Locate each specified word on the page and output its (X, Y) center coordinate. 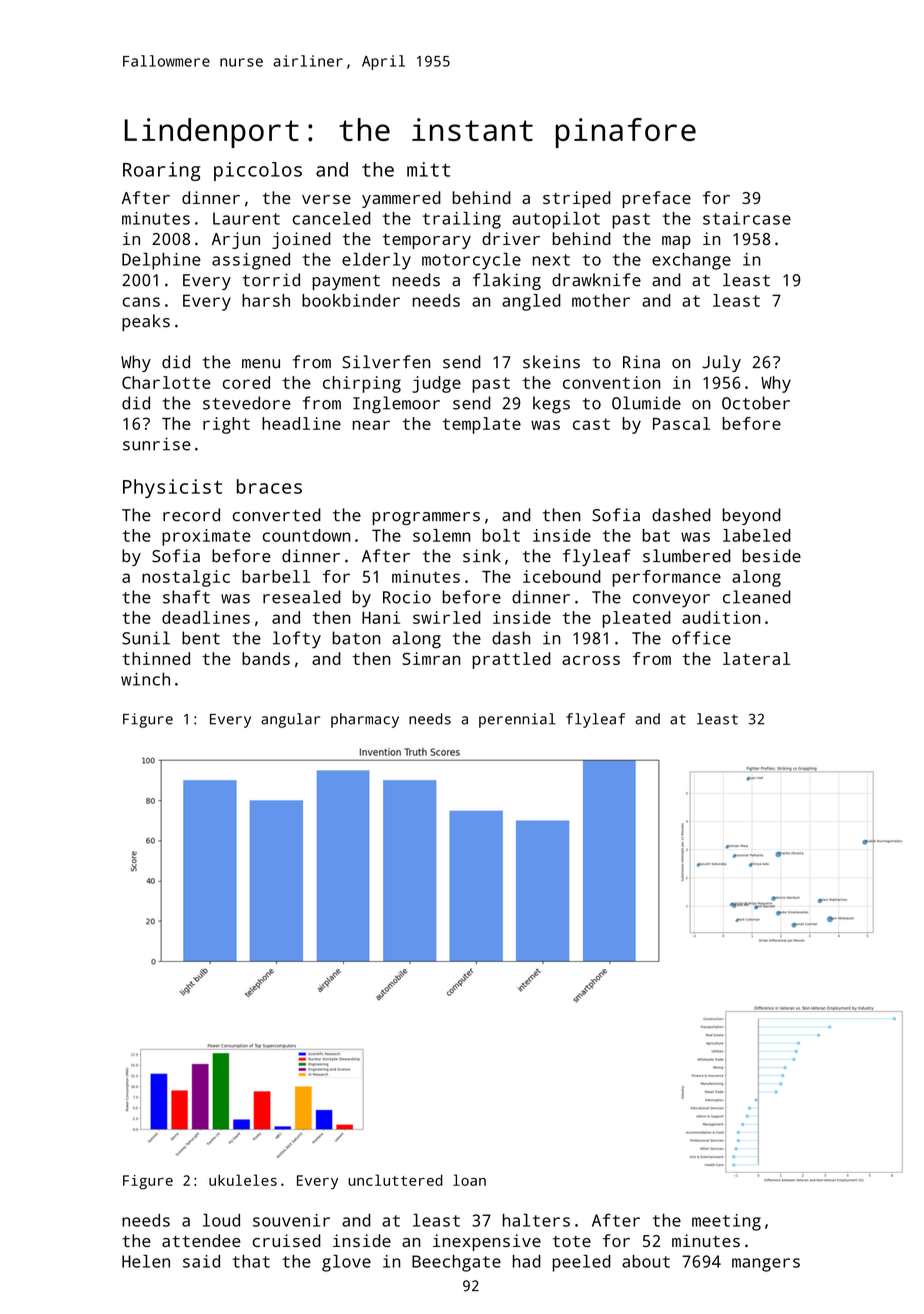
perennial (517, 720)
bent (201, 638)
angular (290, 720)
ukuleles (243, 1180)
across (591, 660)
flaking (507, 281)
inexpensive (487, 1242)
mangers (766, 1265)
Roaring (161, 171)
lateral (756, 658)
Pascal (681, 423)
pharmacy (365, 720)
